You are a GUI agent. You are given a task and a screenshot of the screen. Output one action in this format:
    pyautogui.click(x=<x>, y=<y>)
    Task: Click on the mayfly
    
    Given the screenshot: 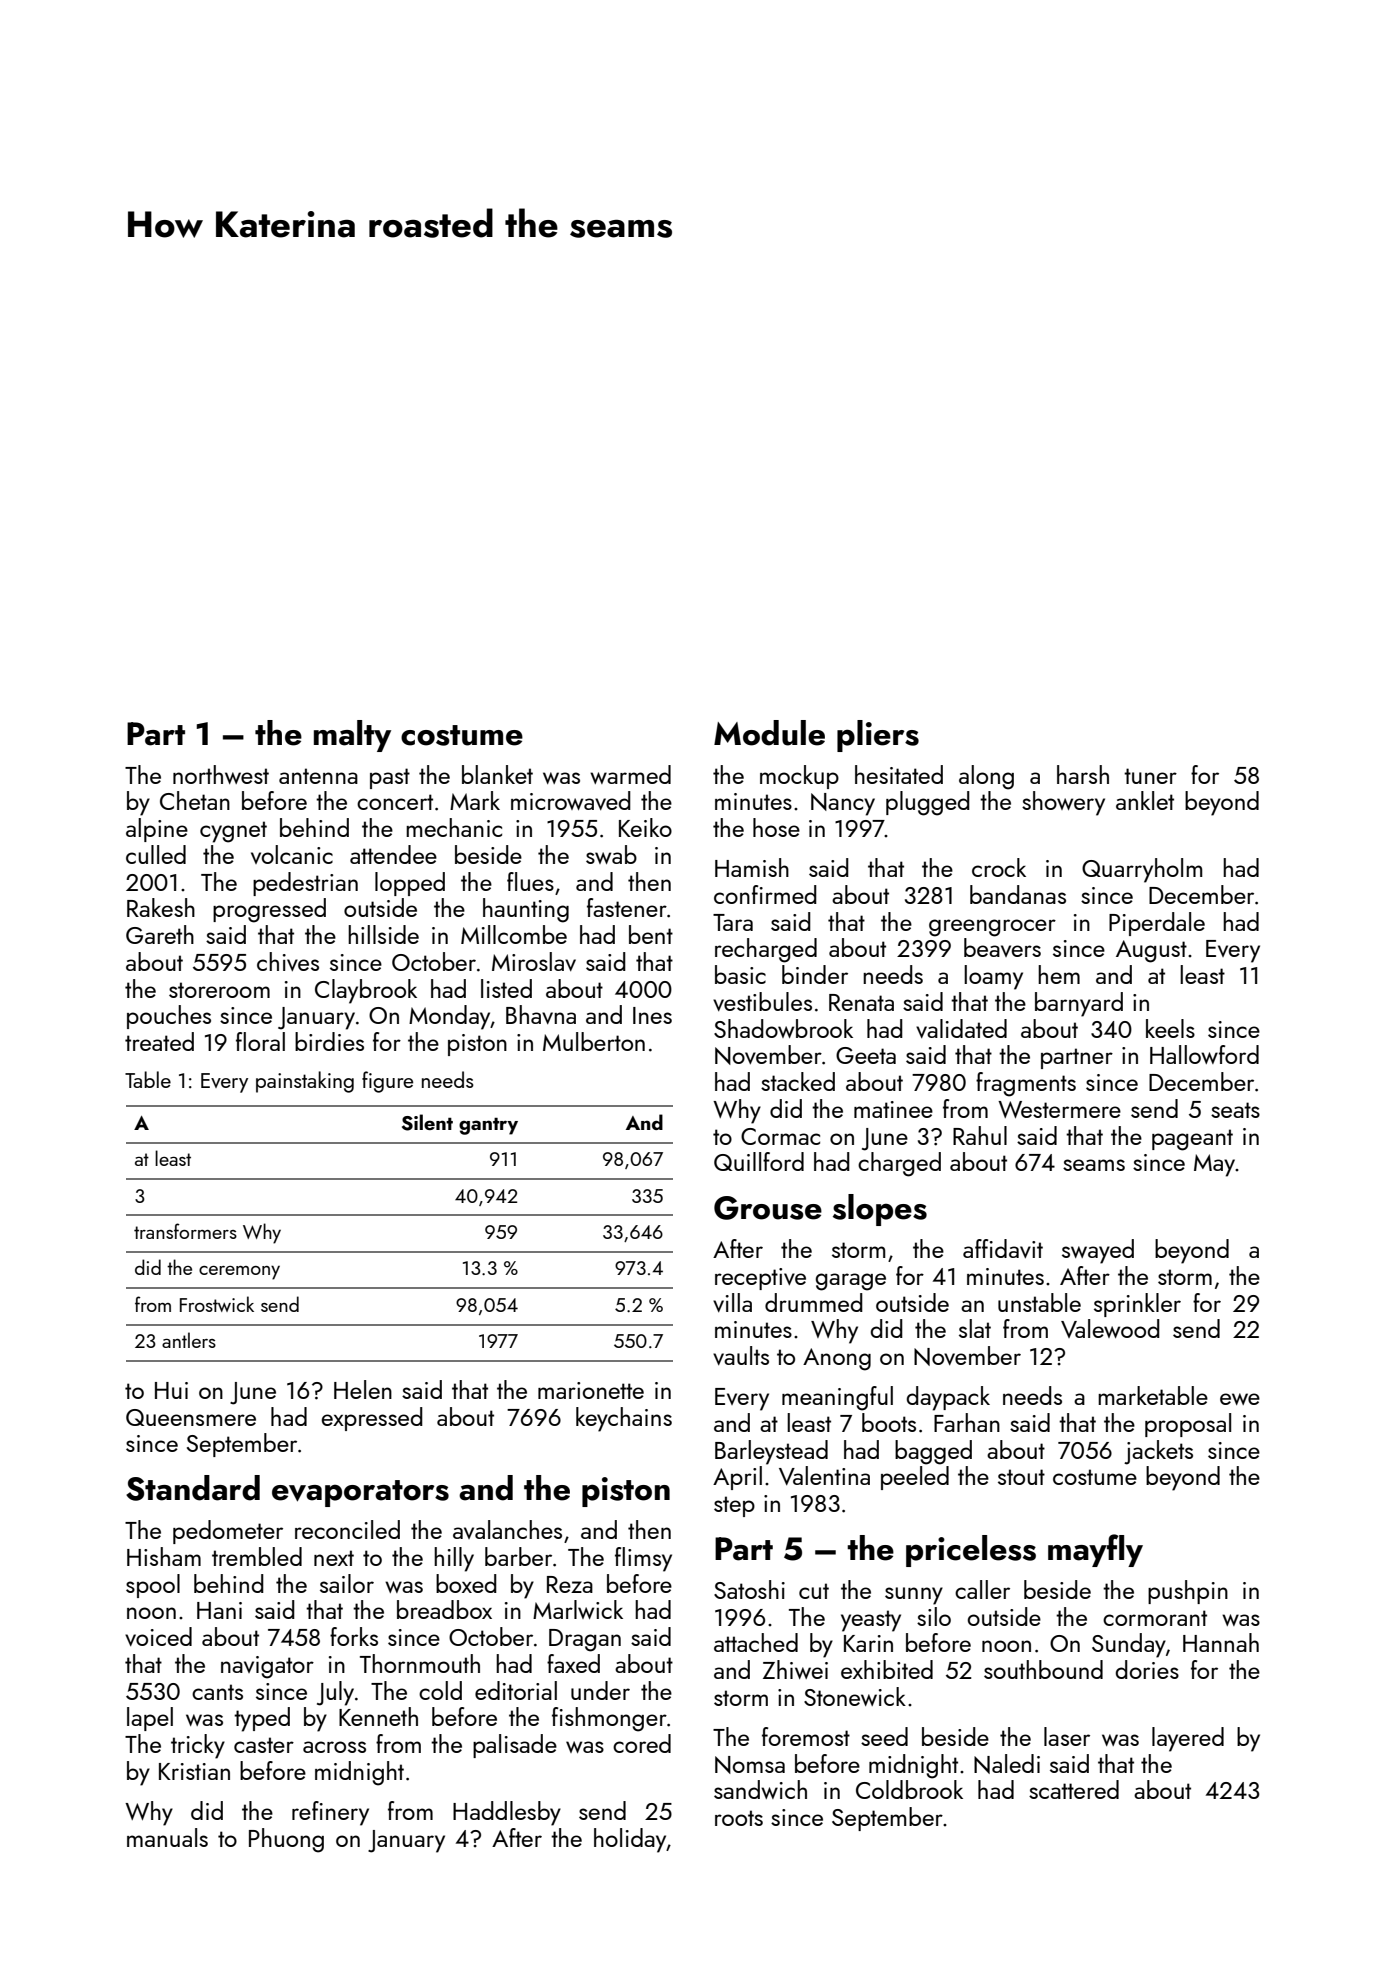 What is the action you would take?
    pyautogui.click(x=1095, y=1550)
